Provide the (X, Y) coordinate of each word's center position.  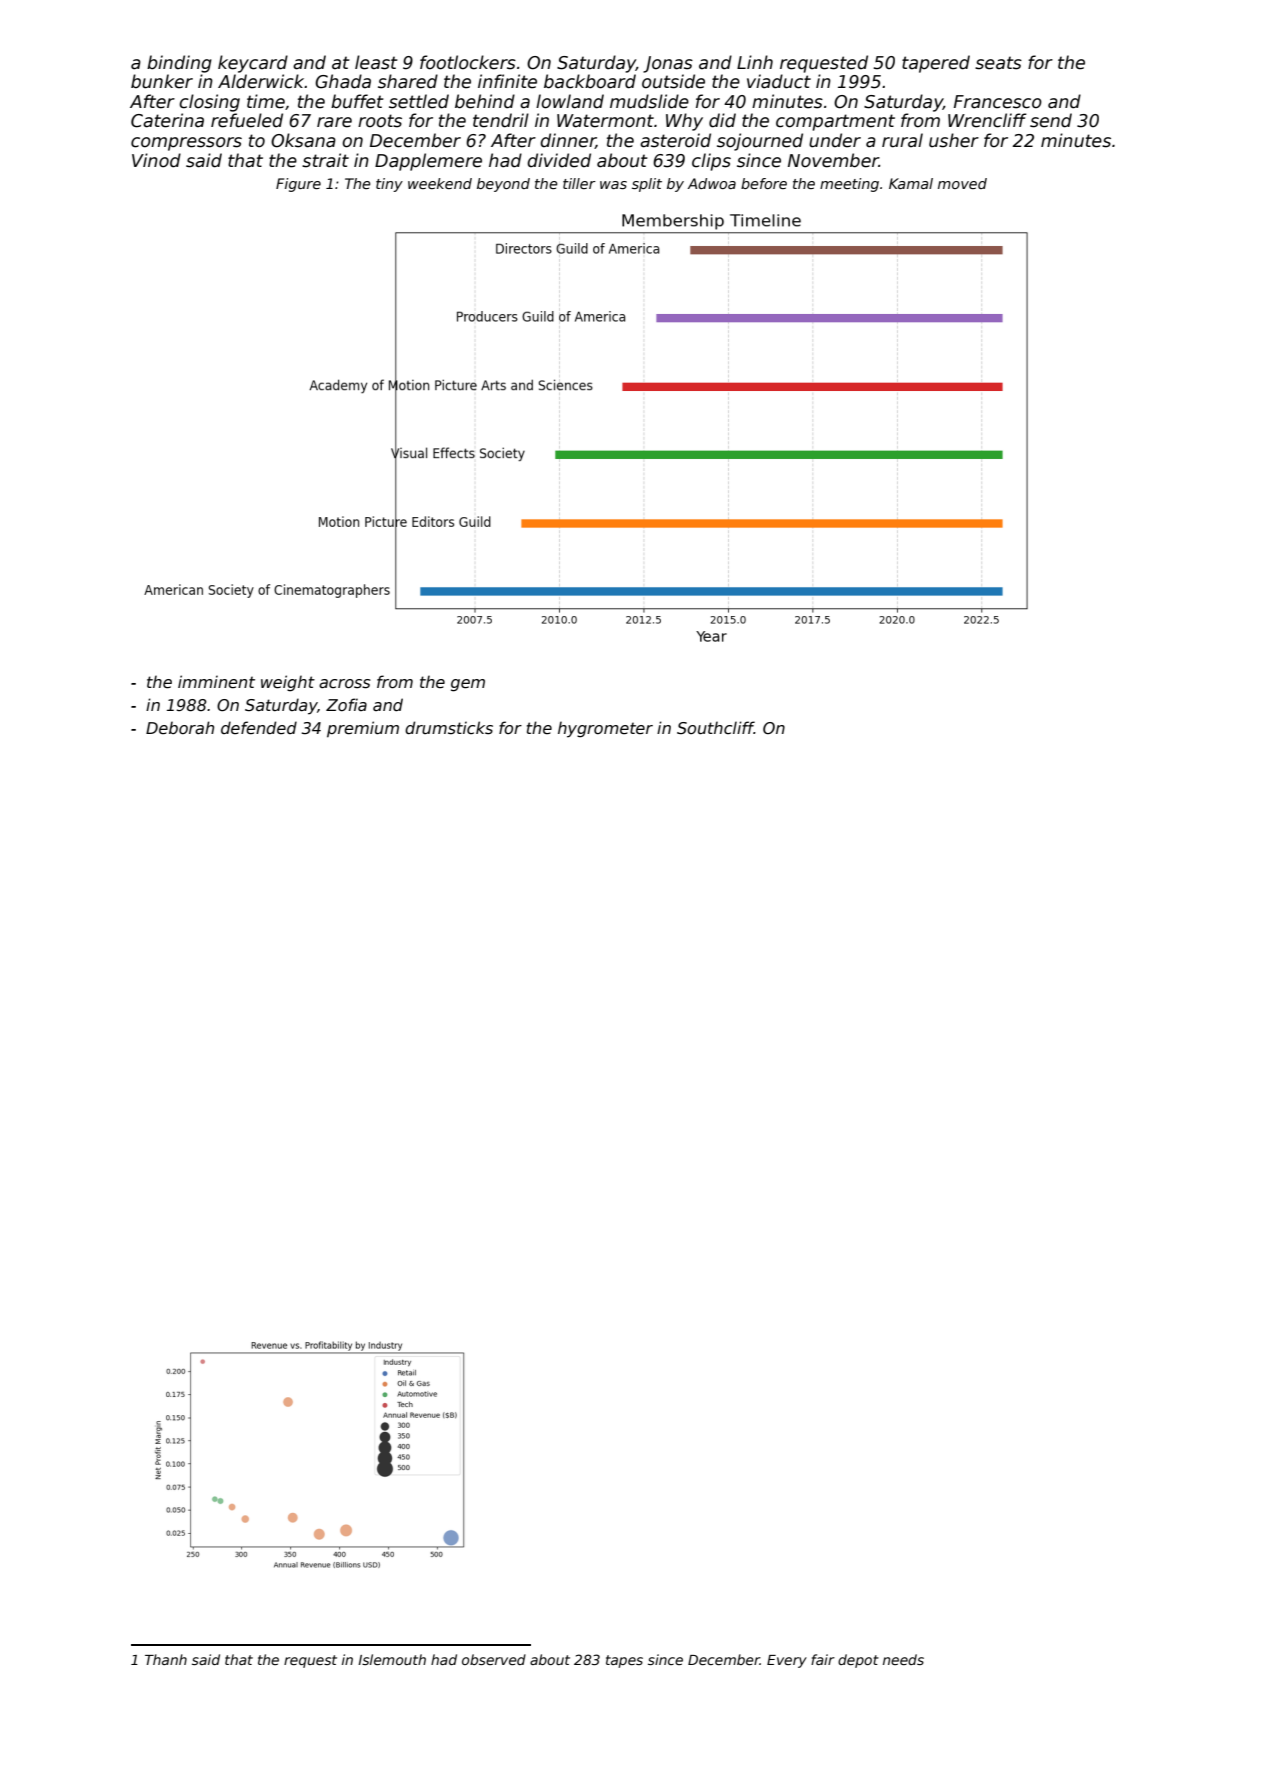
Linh (755, 62)
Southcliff (715, 727)
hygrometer (605, 729)
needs (903, 1659)
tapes (624, 1661)
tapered (936, 64)
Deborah (180, 727)
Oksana (303, 140)
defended (259, 728)
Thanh (166, 1659)
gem (468, 685)
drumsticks (449, 728)
